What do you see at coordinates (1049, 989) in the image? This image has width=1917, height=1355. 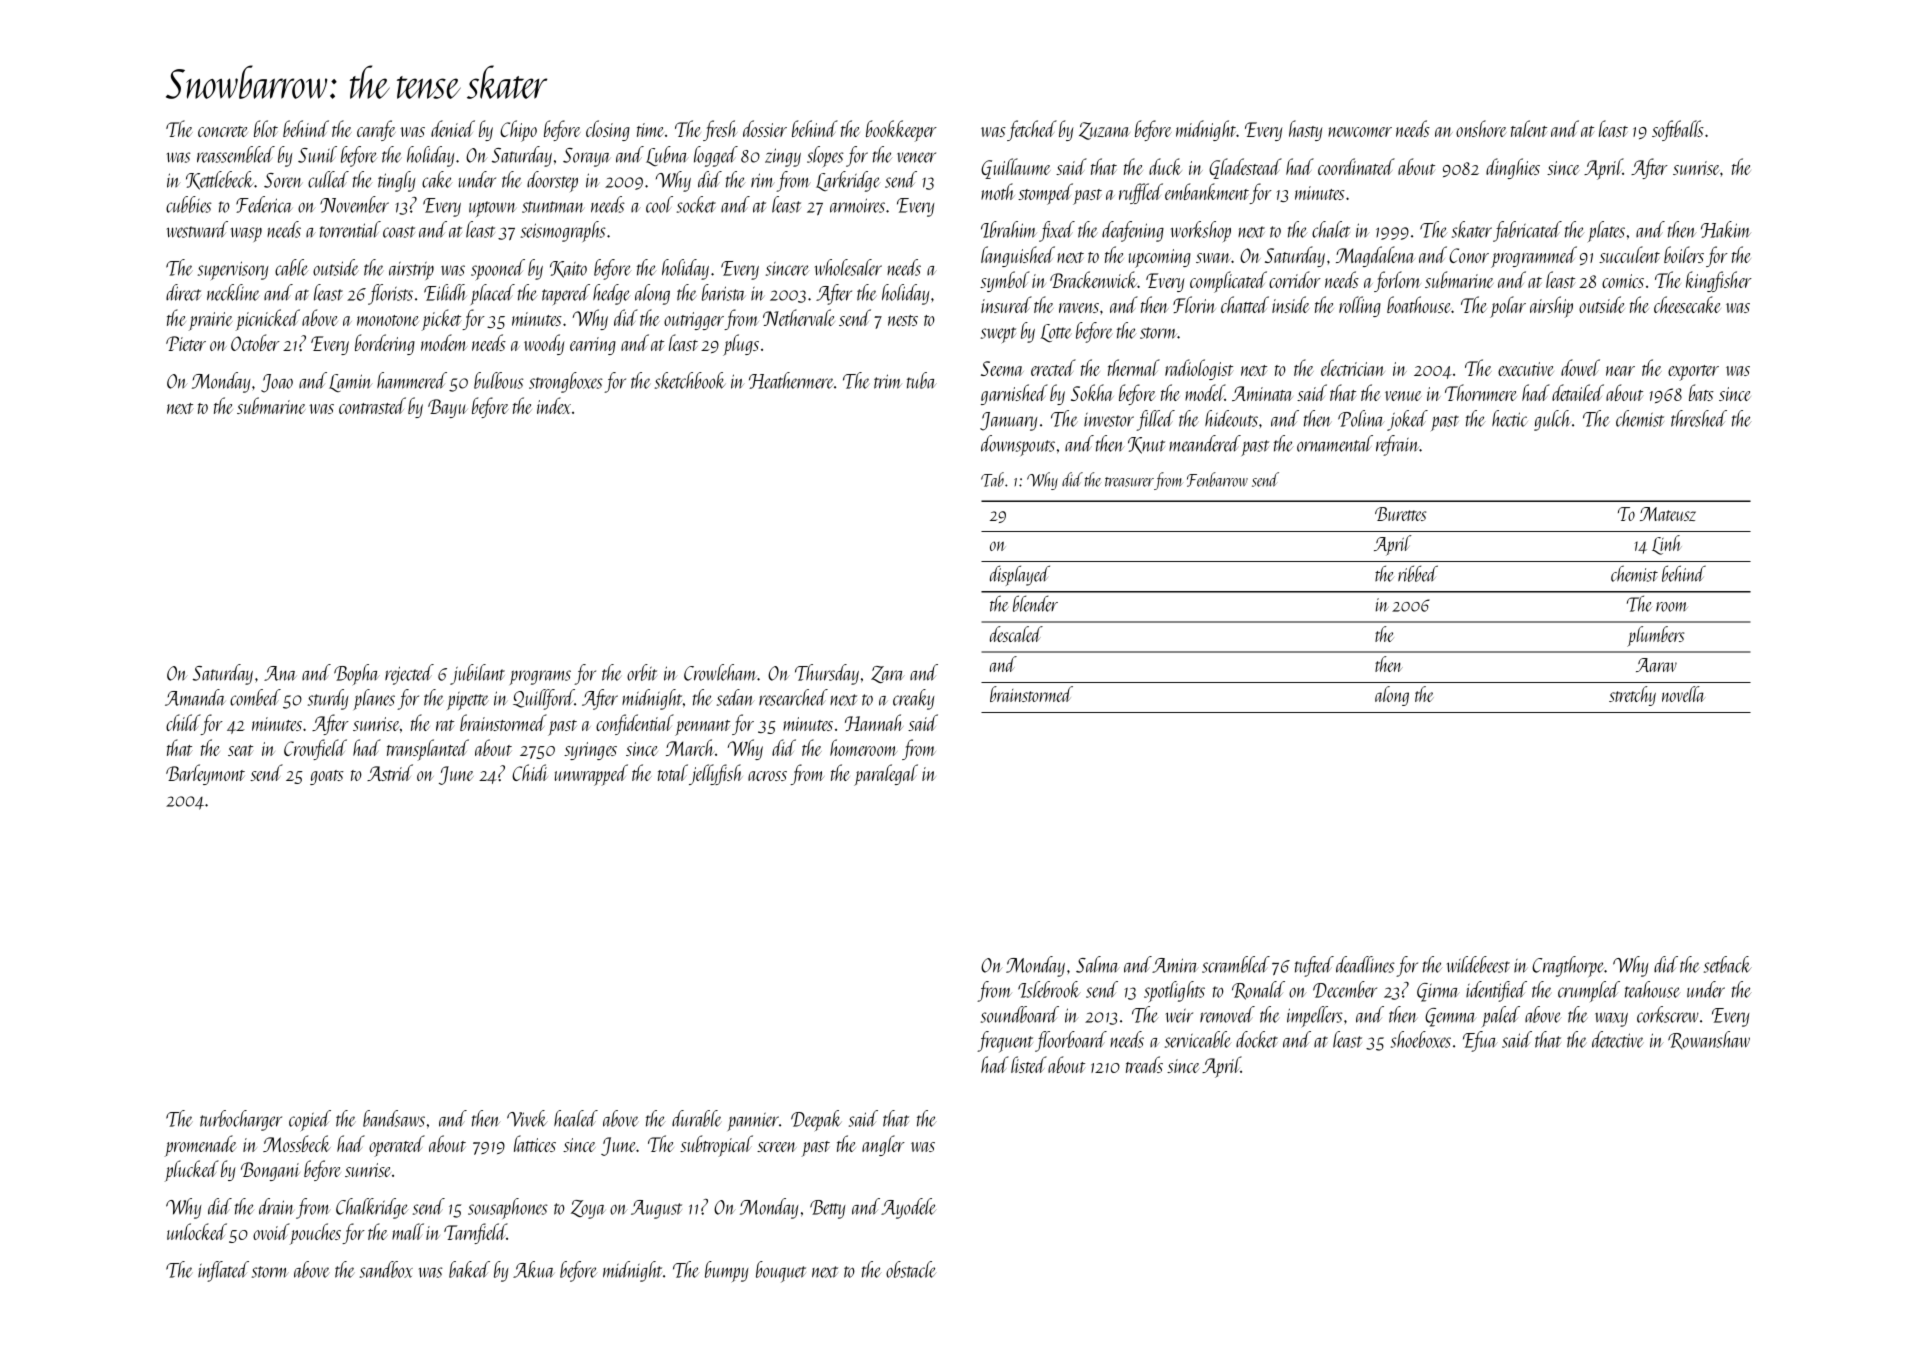 I see `Islebrook` at bounding box center [1049, 989].
